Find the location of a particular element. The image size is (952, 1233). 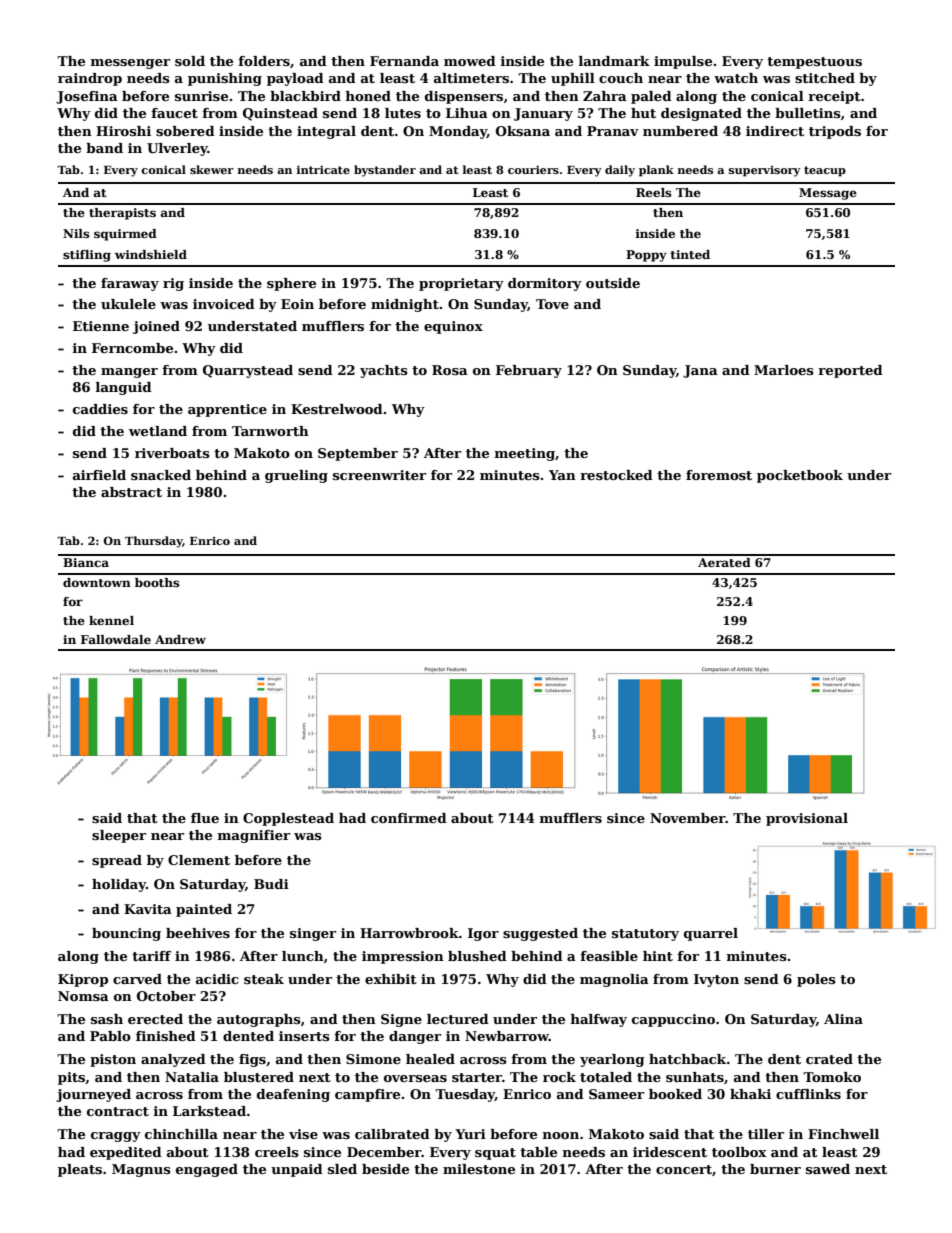

raindrop is located at coordinates (90, 79).
